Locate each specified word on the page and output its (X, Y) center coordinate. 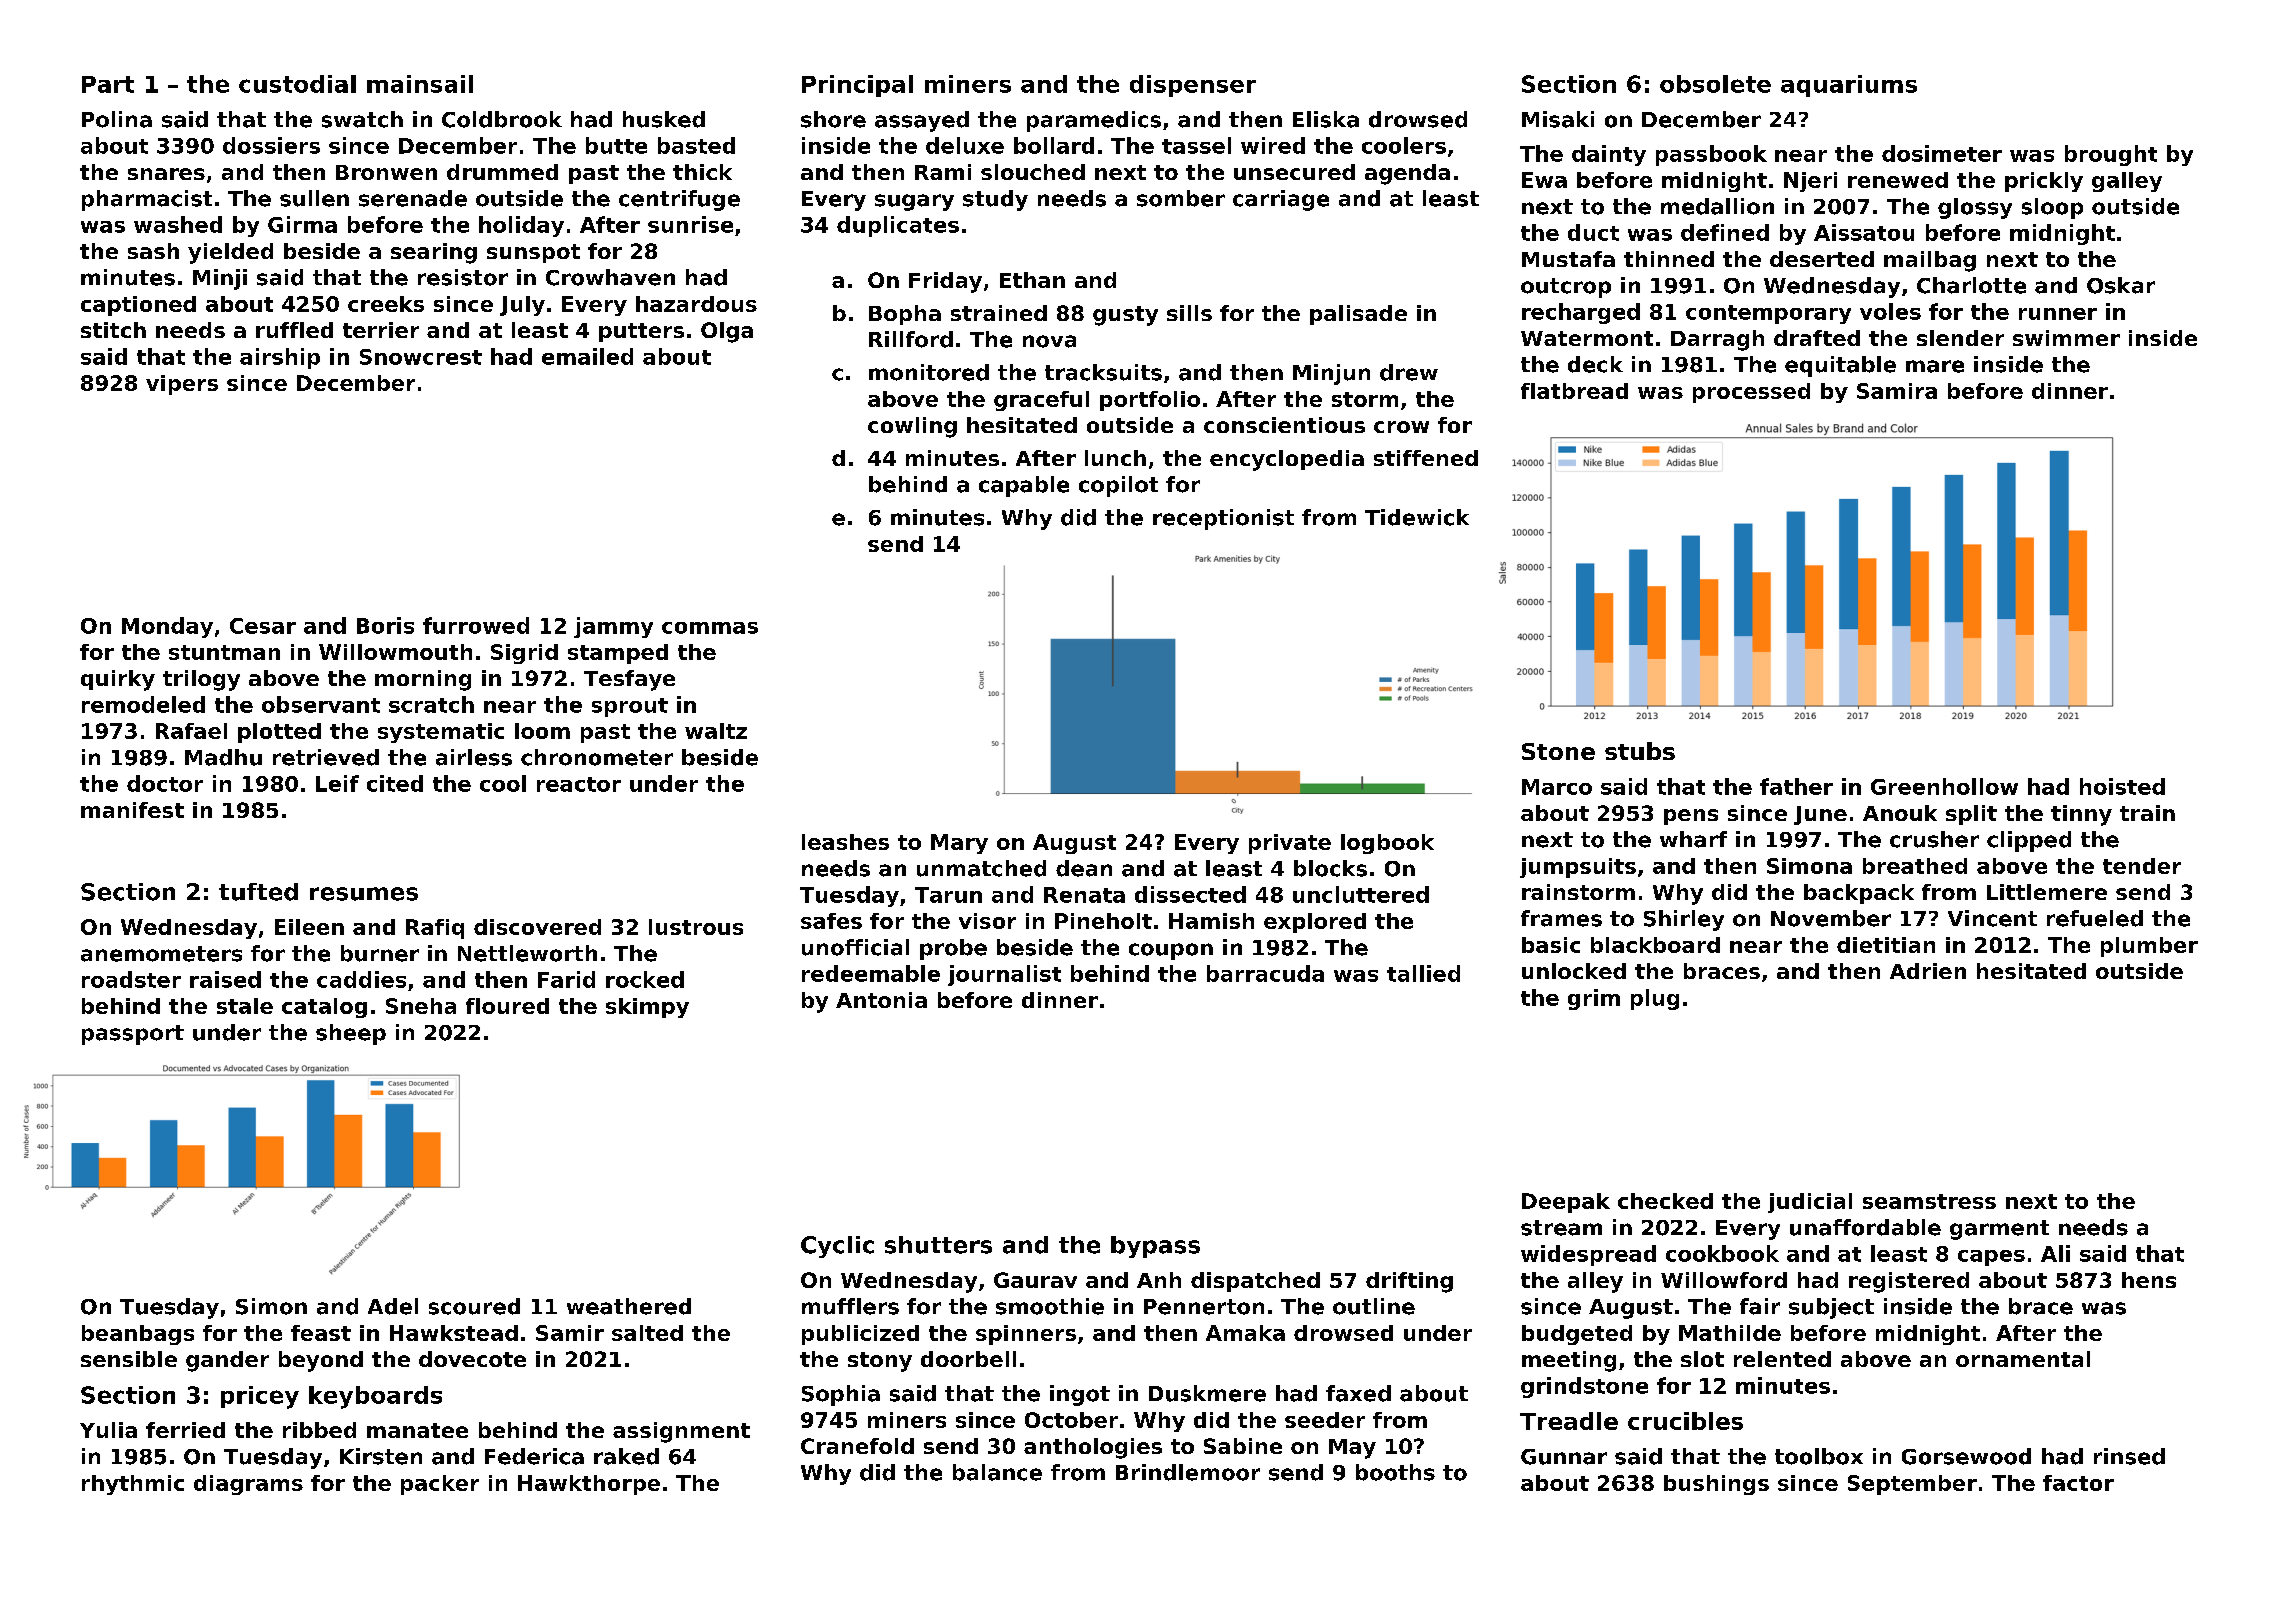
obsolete (1715, 84)
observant (321, 704)
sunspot (533, 253)
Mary (959, 844)
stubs (1640, 751)
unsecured (1294, 172)
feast (321, 1333)
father (1796, 786)
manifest (132, 810)
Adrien (1928, 971)
